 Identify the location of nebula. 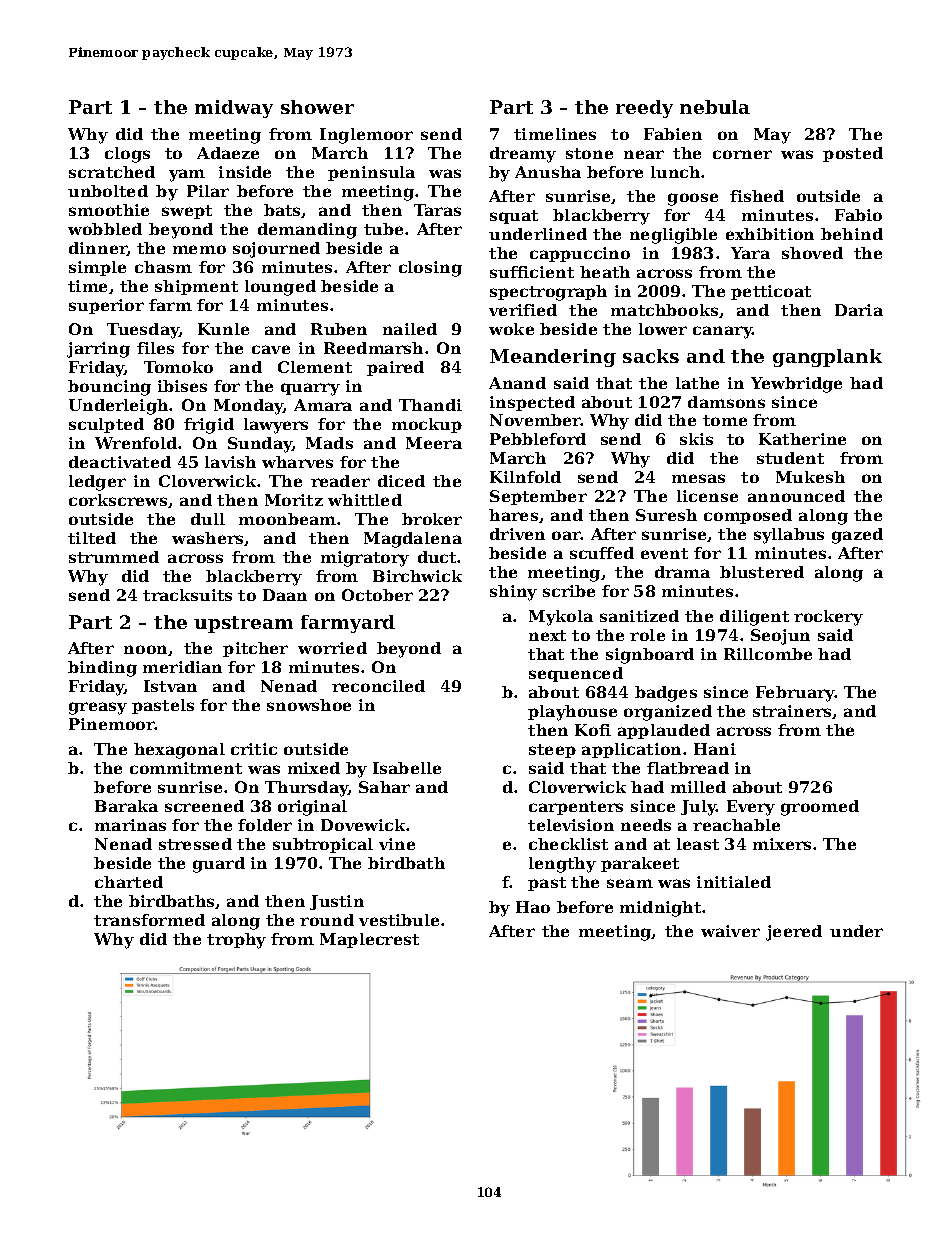
(715, 107).
